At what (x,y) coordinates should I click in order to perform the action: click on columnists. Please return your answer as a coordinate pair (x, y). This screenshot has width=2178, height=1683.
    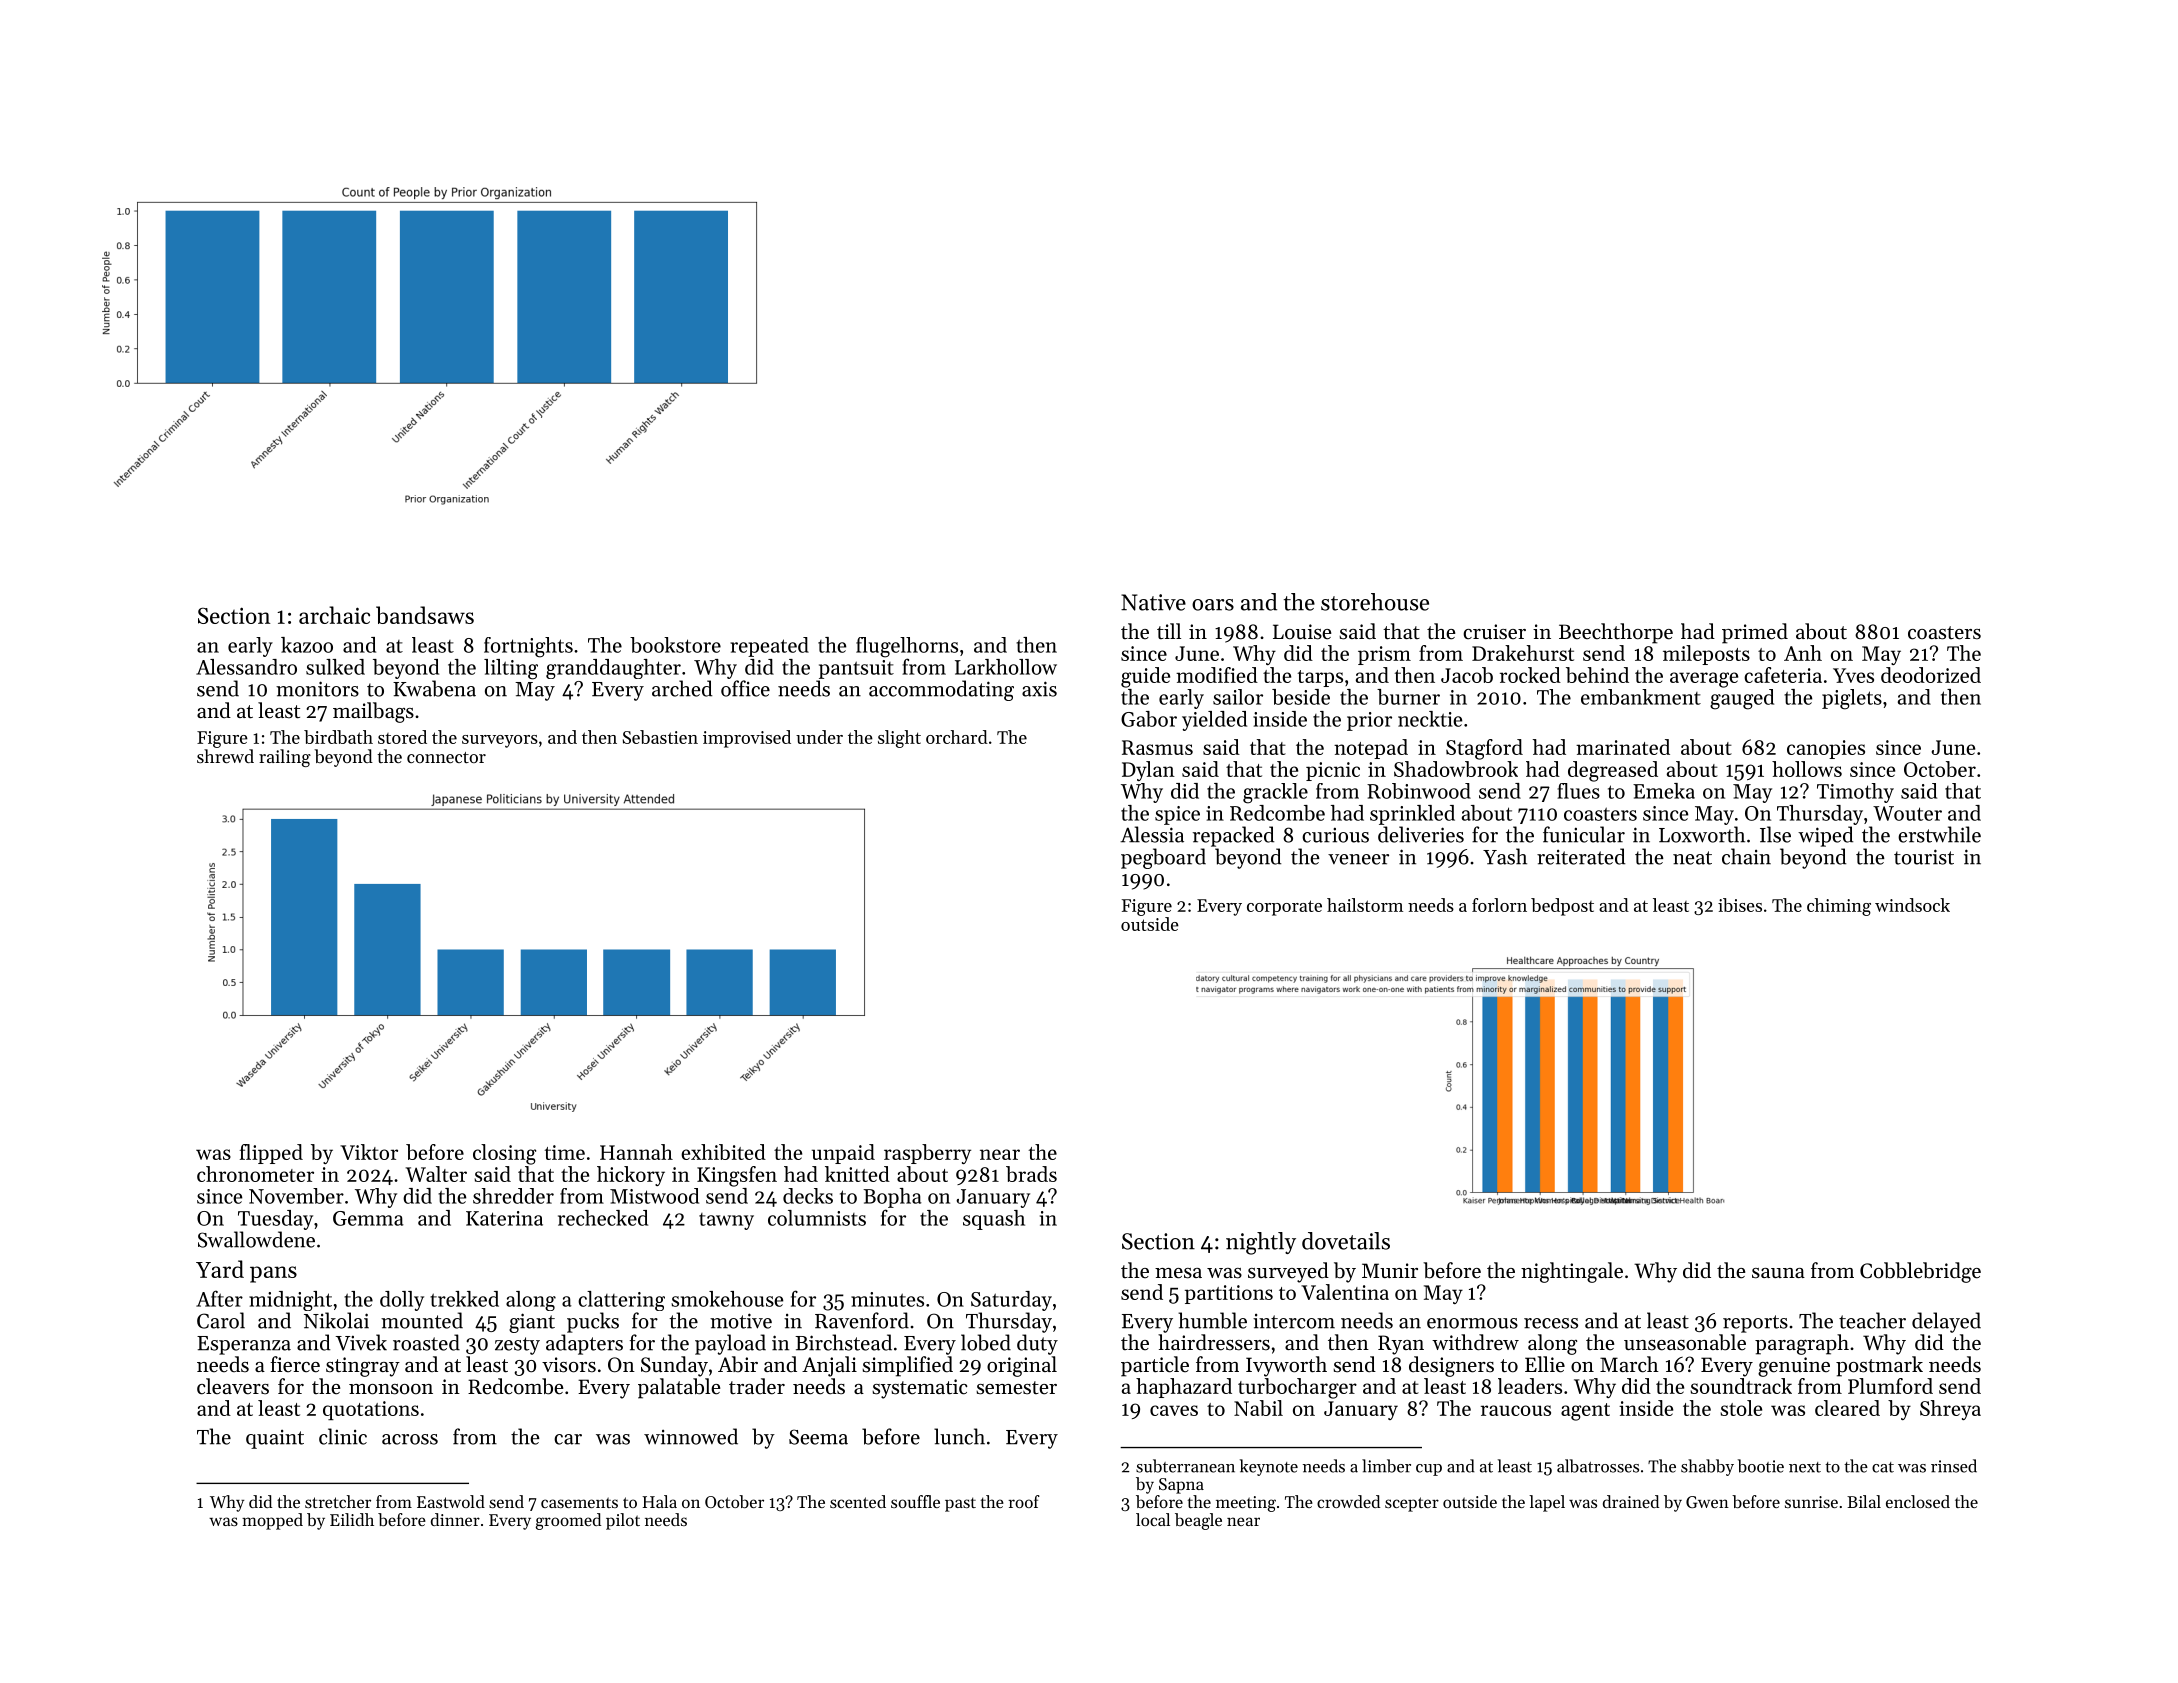
    Looking at the image, I should click on (817, 1218).
